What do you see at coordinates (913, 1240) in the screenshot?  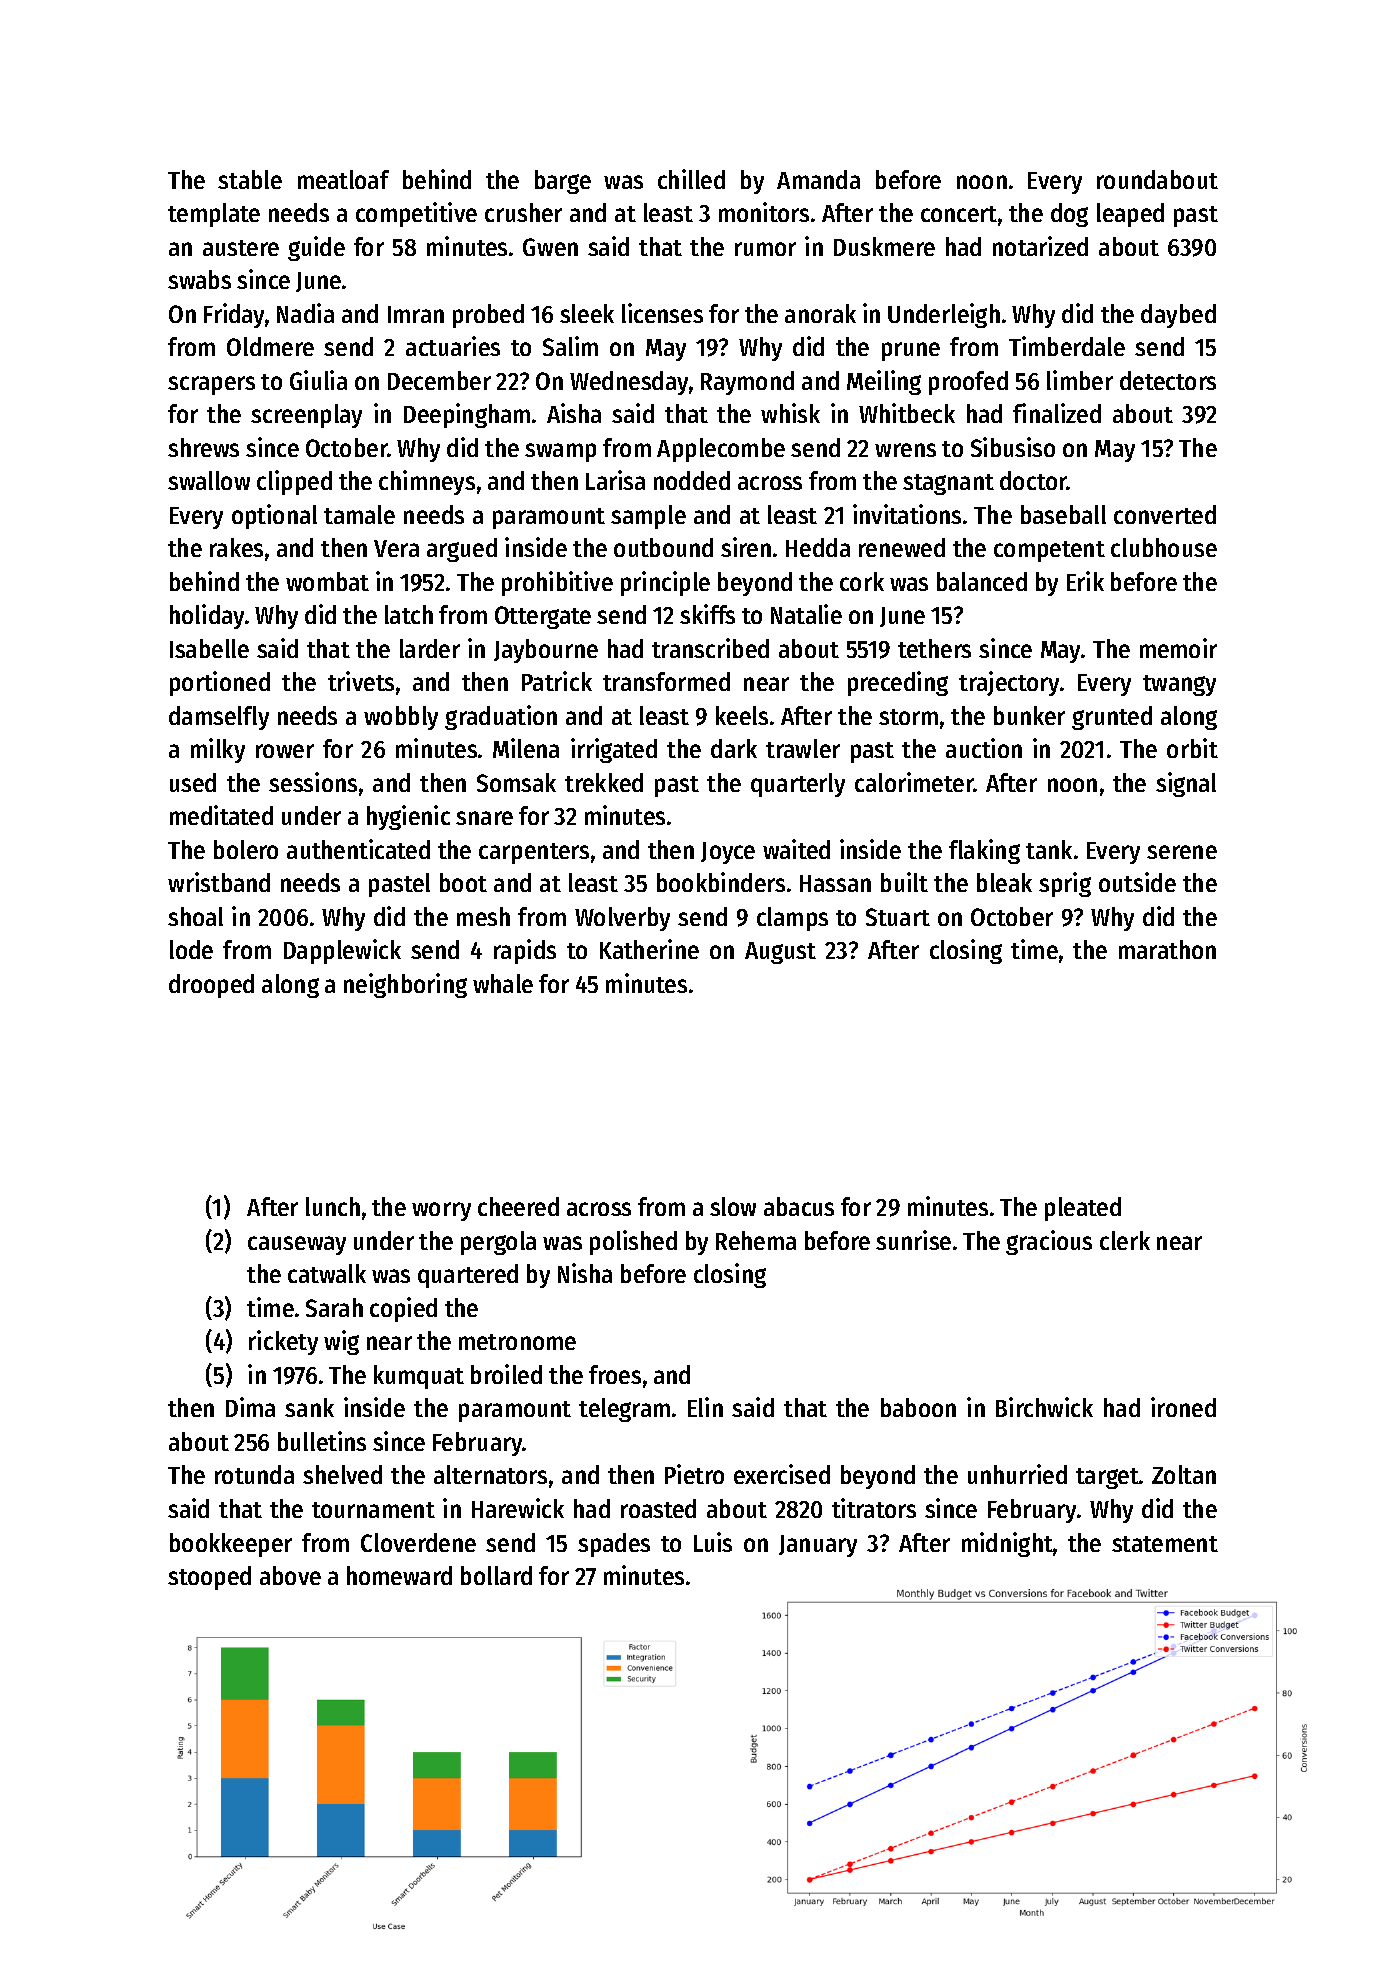 I see `sunrise` at bounding box center [913, 1240].
